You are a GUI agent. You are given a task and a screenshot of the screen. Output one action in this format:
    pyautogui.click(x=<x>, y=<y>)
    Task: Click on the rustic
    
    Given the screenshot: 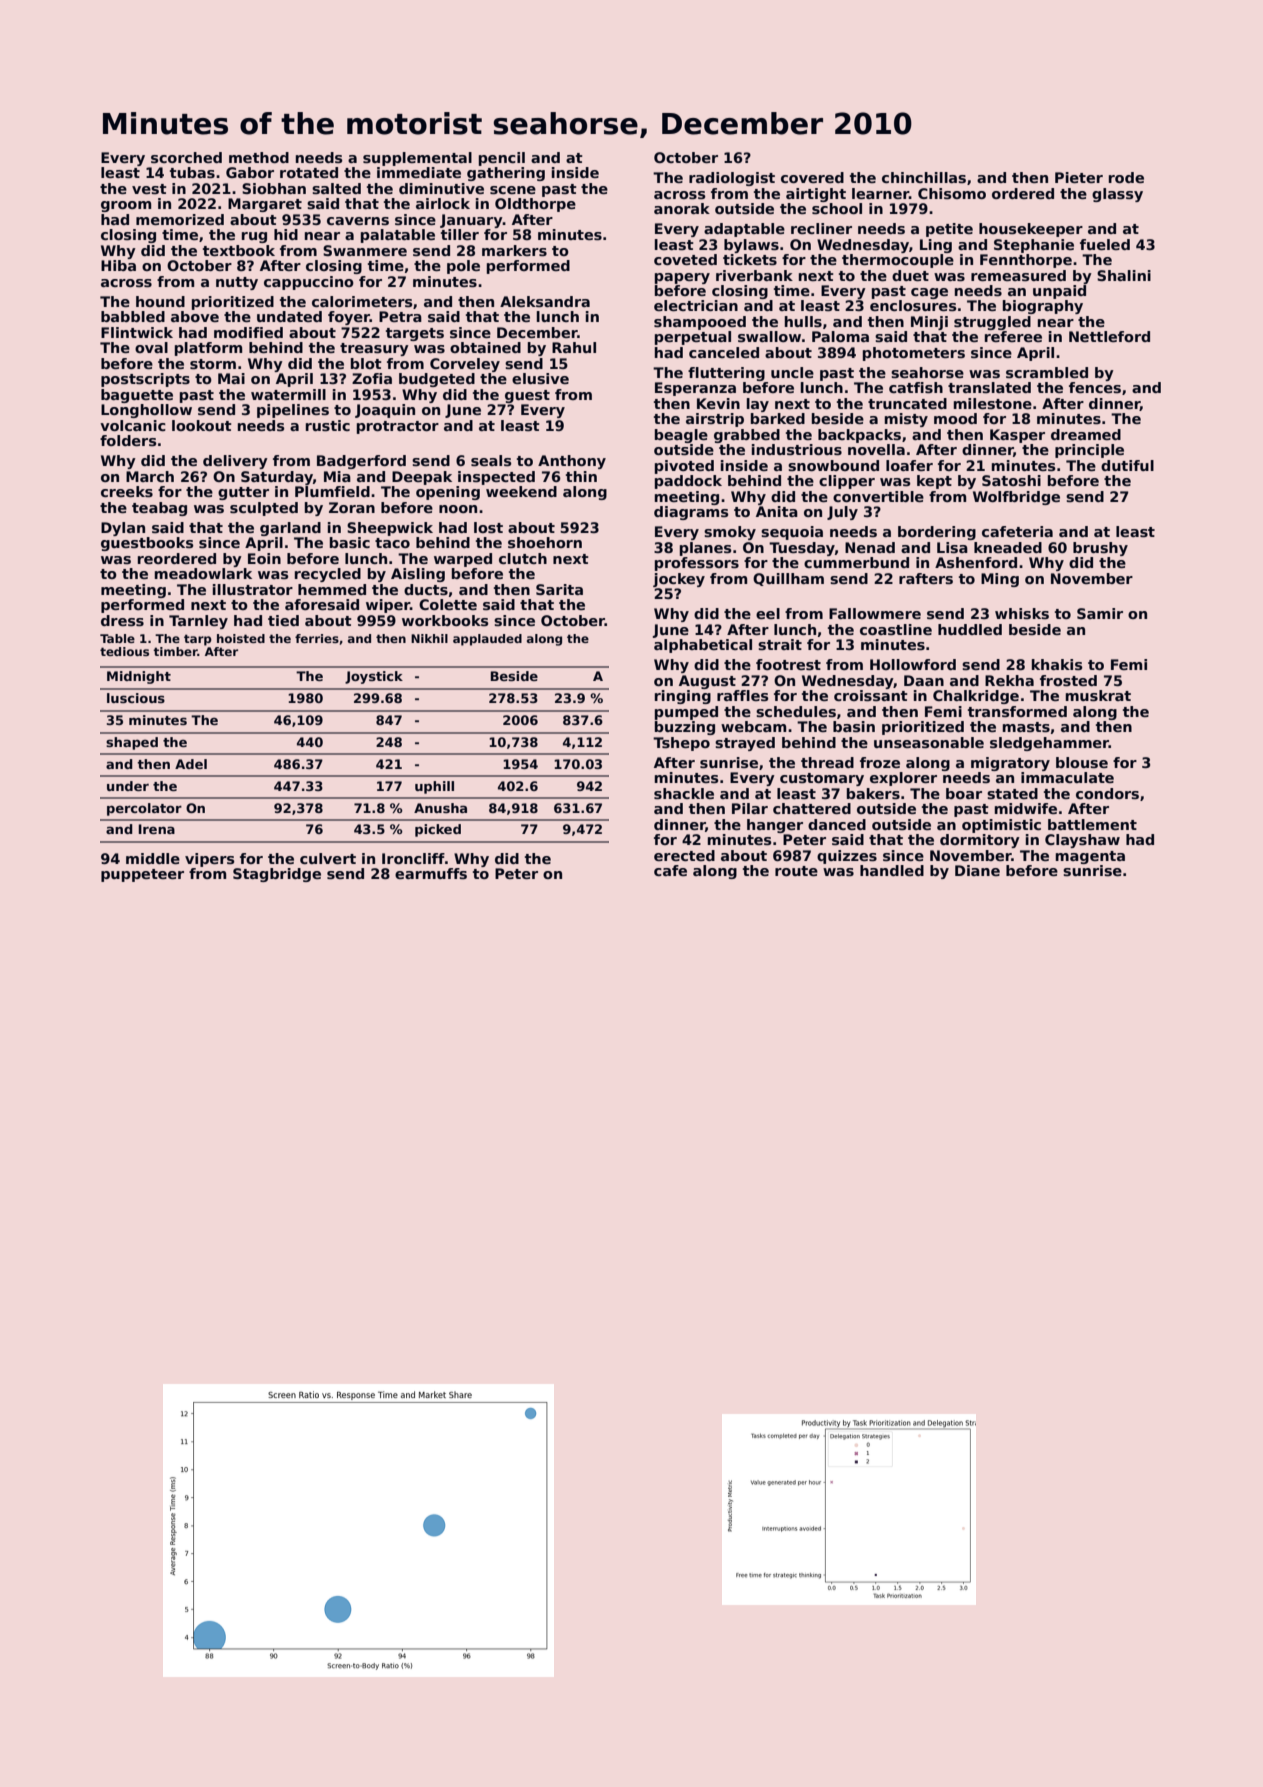 What is the action you would take?
    pyautogui.click(x=328, y=425)
